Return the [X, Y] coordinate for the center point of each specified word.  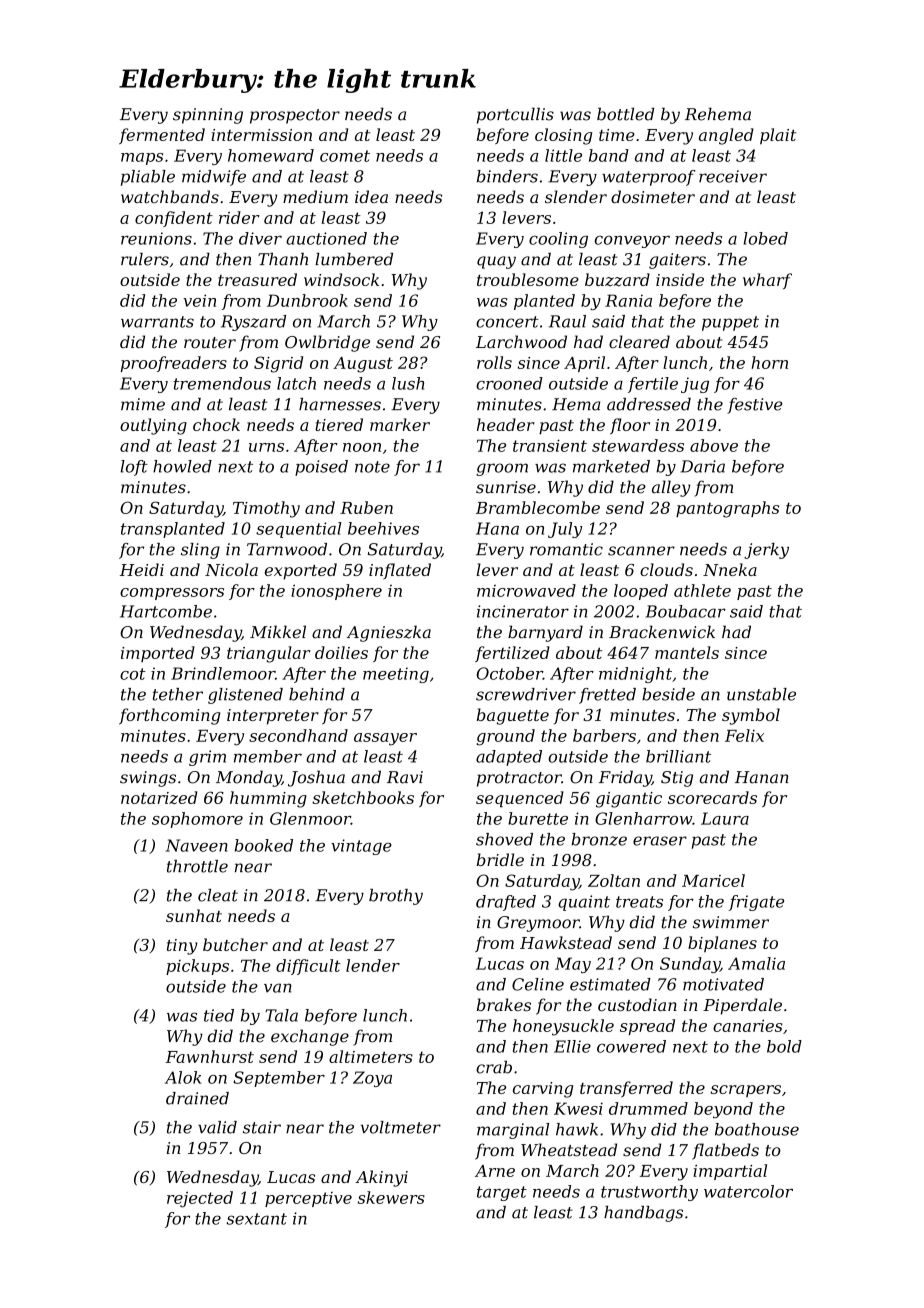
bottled [625, 114]
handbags [643, 1214]
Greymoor [538, 924]
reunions [156, 238]
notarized [159, 797]
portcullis [515, 115]
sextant [256, 1219]
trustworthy [649, 1193]
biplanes [722, 944]
